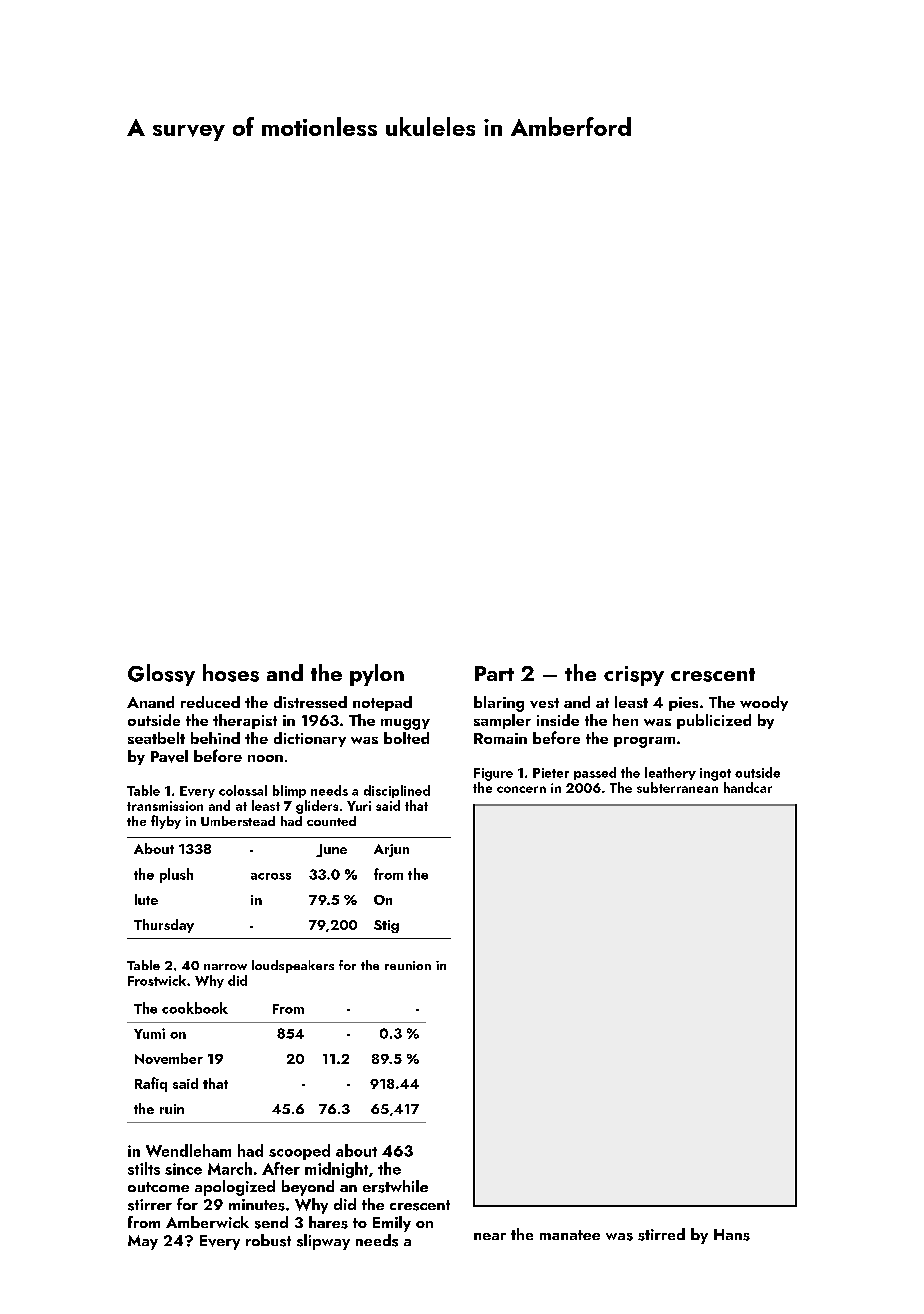 The height and width of the document is (1314, 924). I want to click on program, so click(644, 742).
